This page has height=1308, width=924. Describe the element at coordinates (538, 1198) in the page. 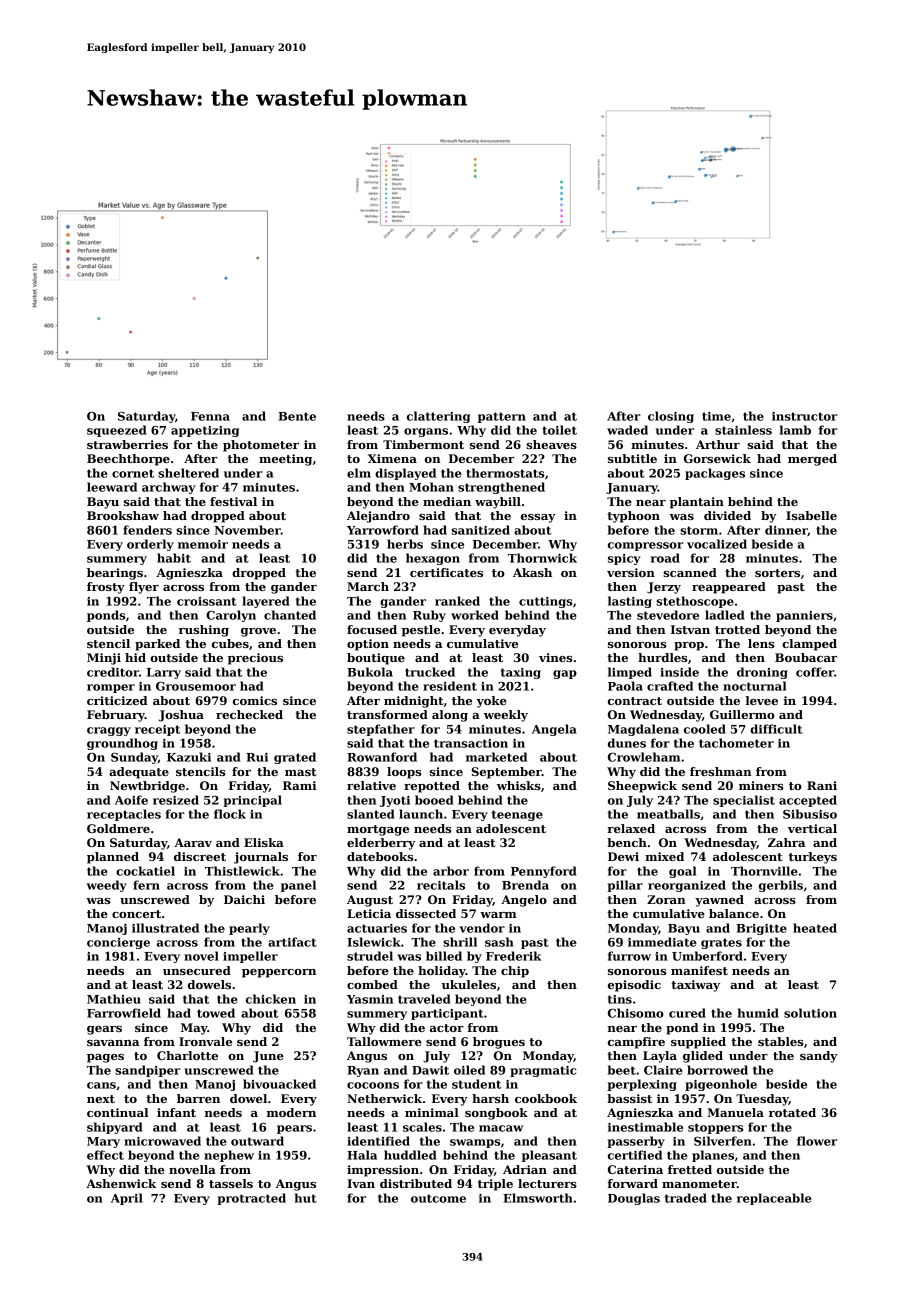

I see `Elmsworth` at that location.
